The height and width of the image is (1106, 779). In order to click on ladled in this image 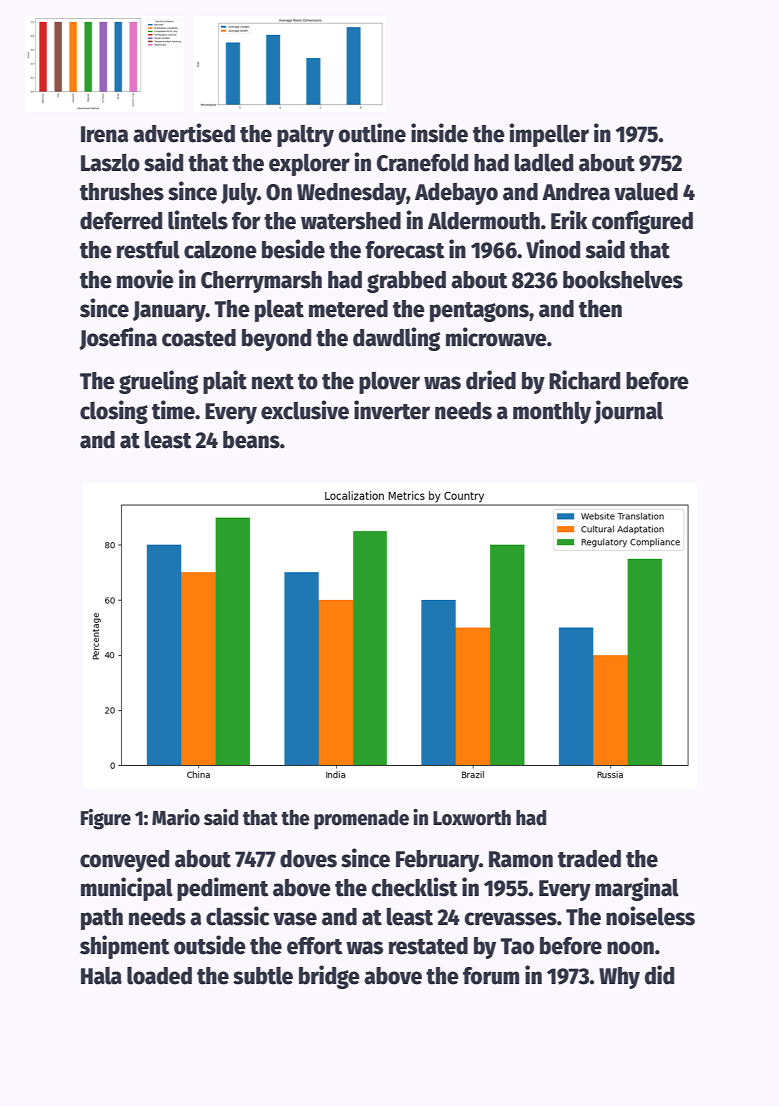, I will do `click(544, 162)`.
